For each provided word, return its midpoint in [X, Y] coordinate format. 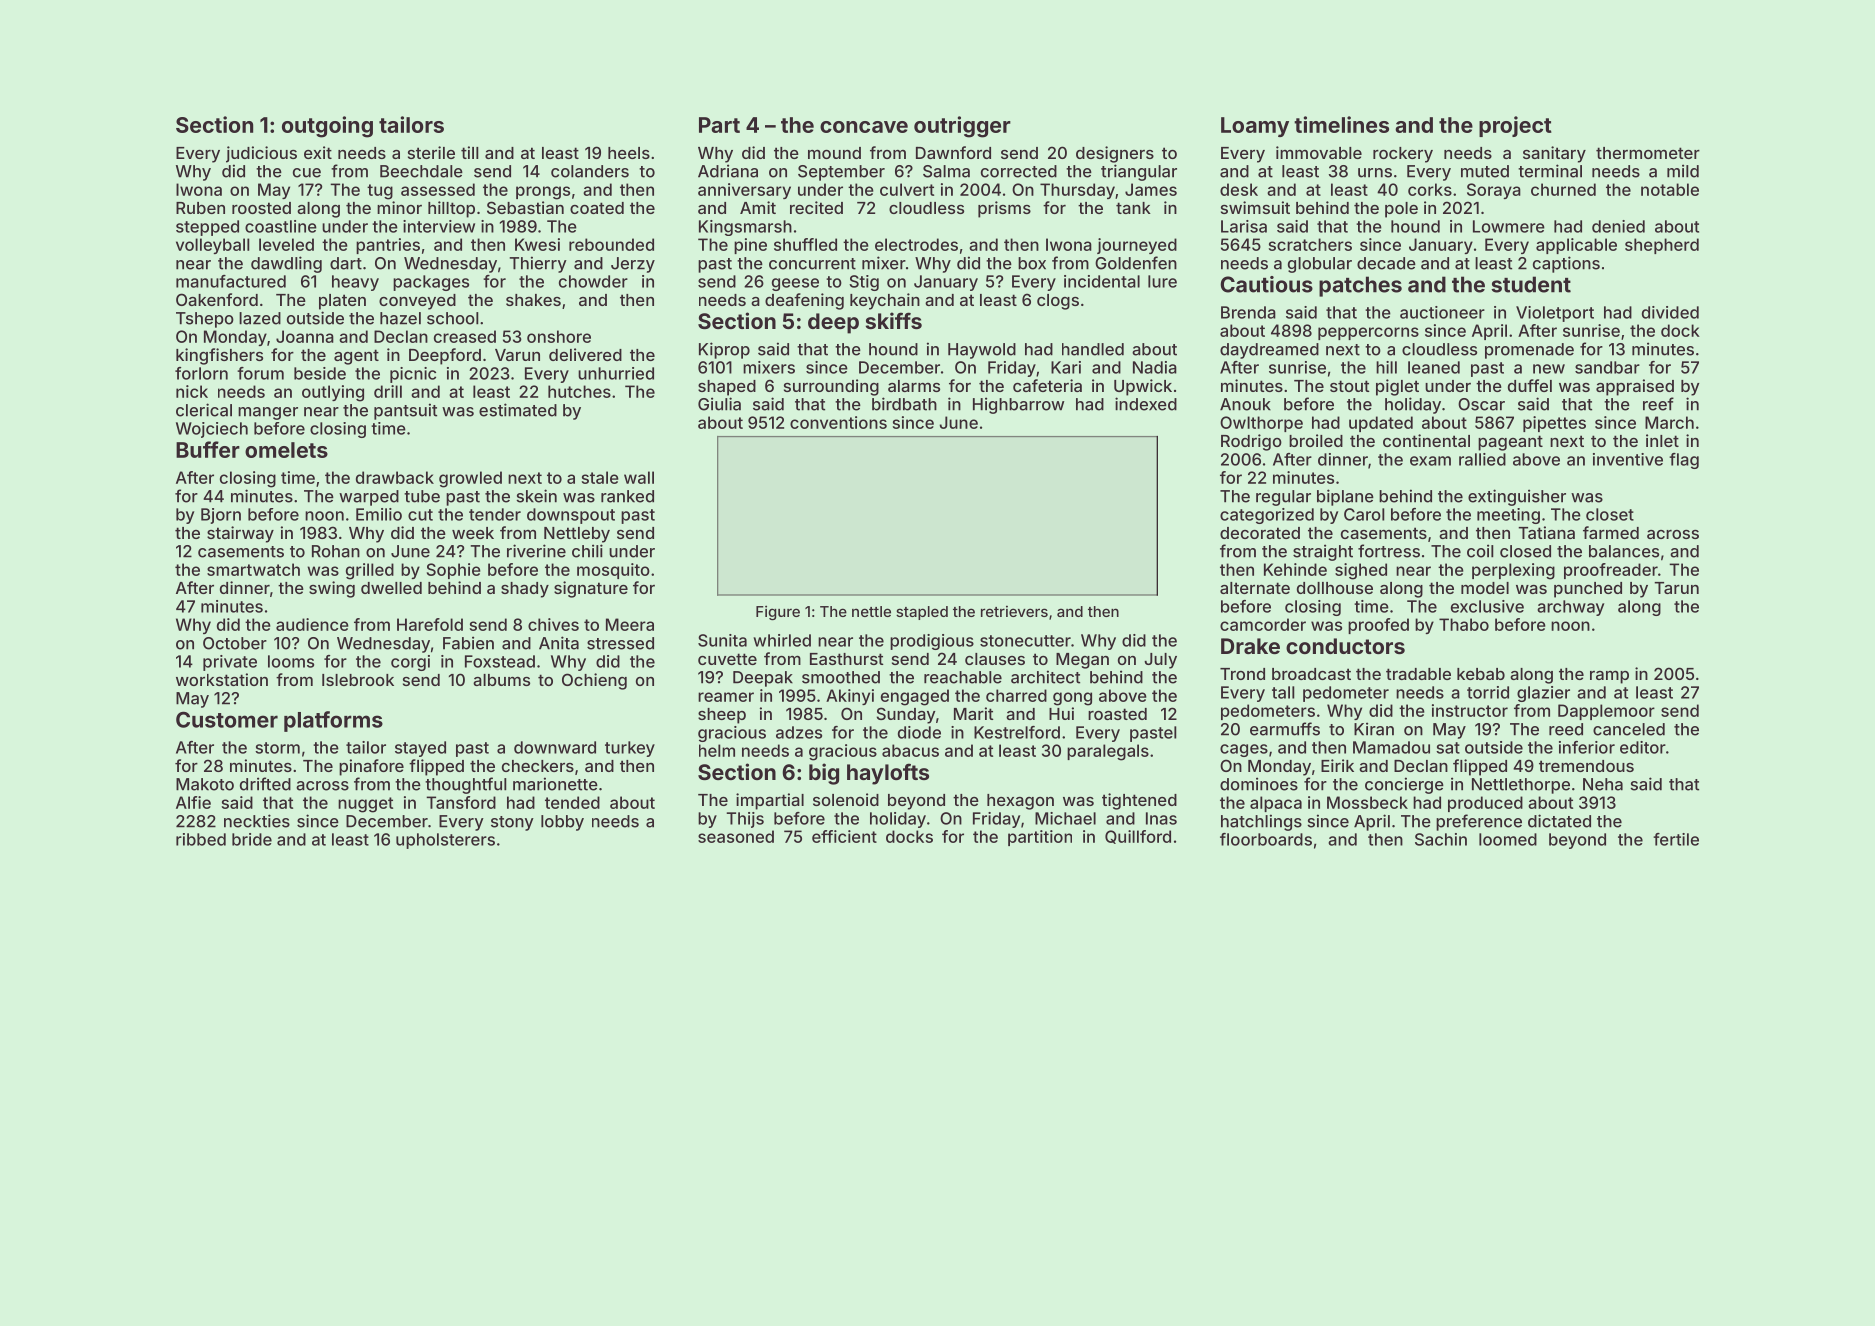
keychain [885, 301]
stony [512, 823]
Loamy [1255, 127]
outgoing [327, 127]
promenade [1529, 351]
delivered [585, 354]
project [1515, 126]
